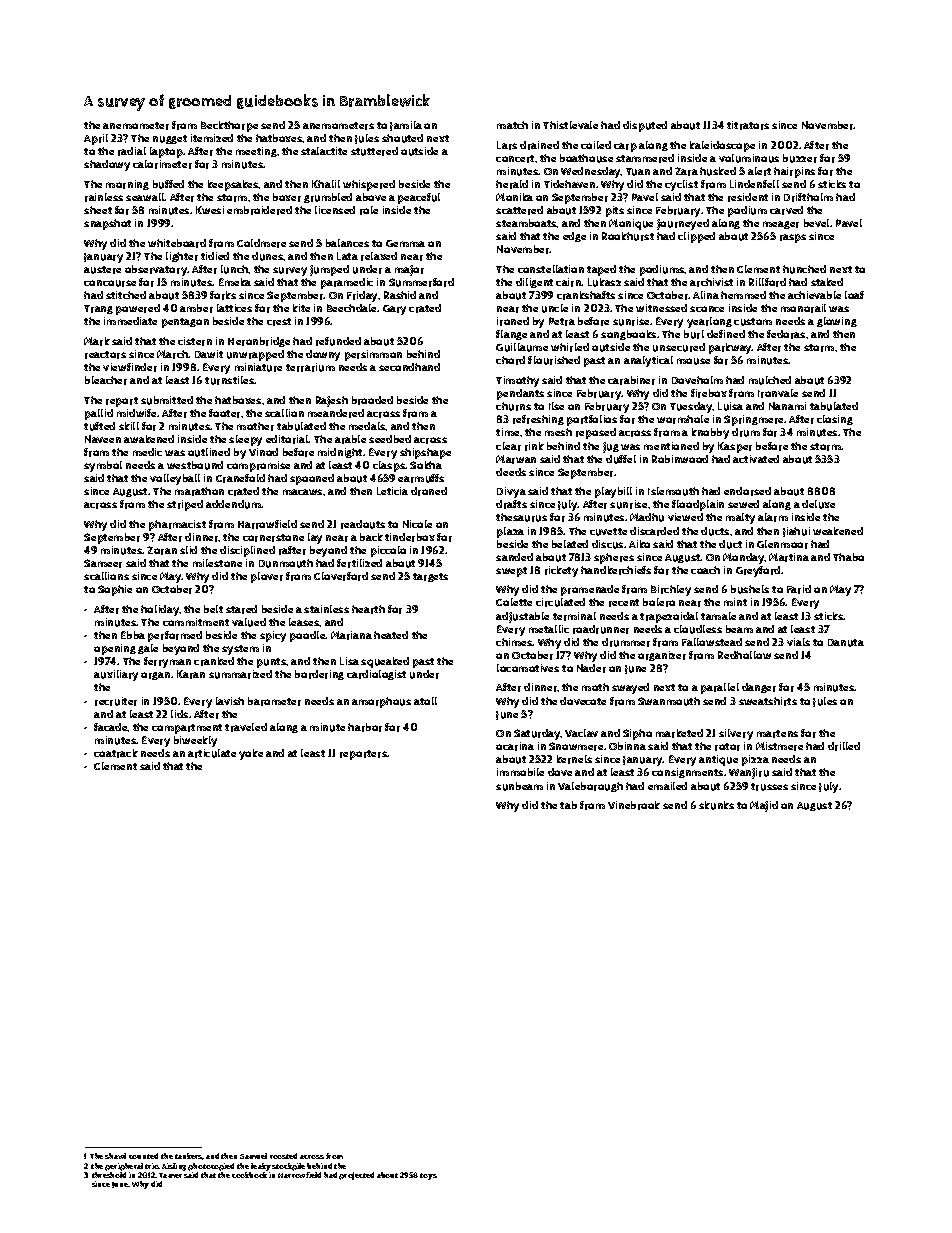 The width and height of the screenshot is (952, 1233). Describe the element at coordinates (764, 806) in the screenshot. I see `Majid` at that location.
